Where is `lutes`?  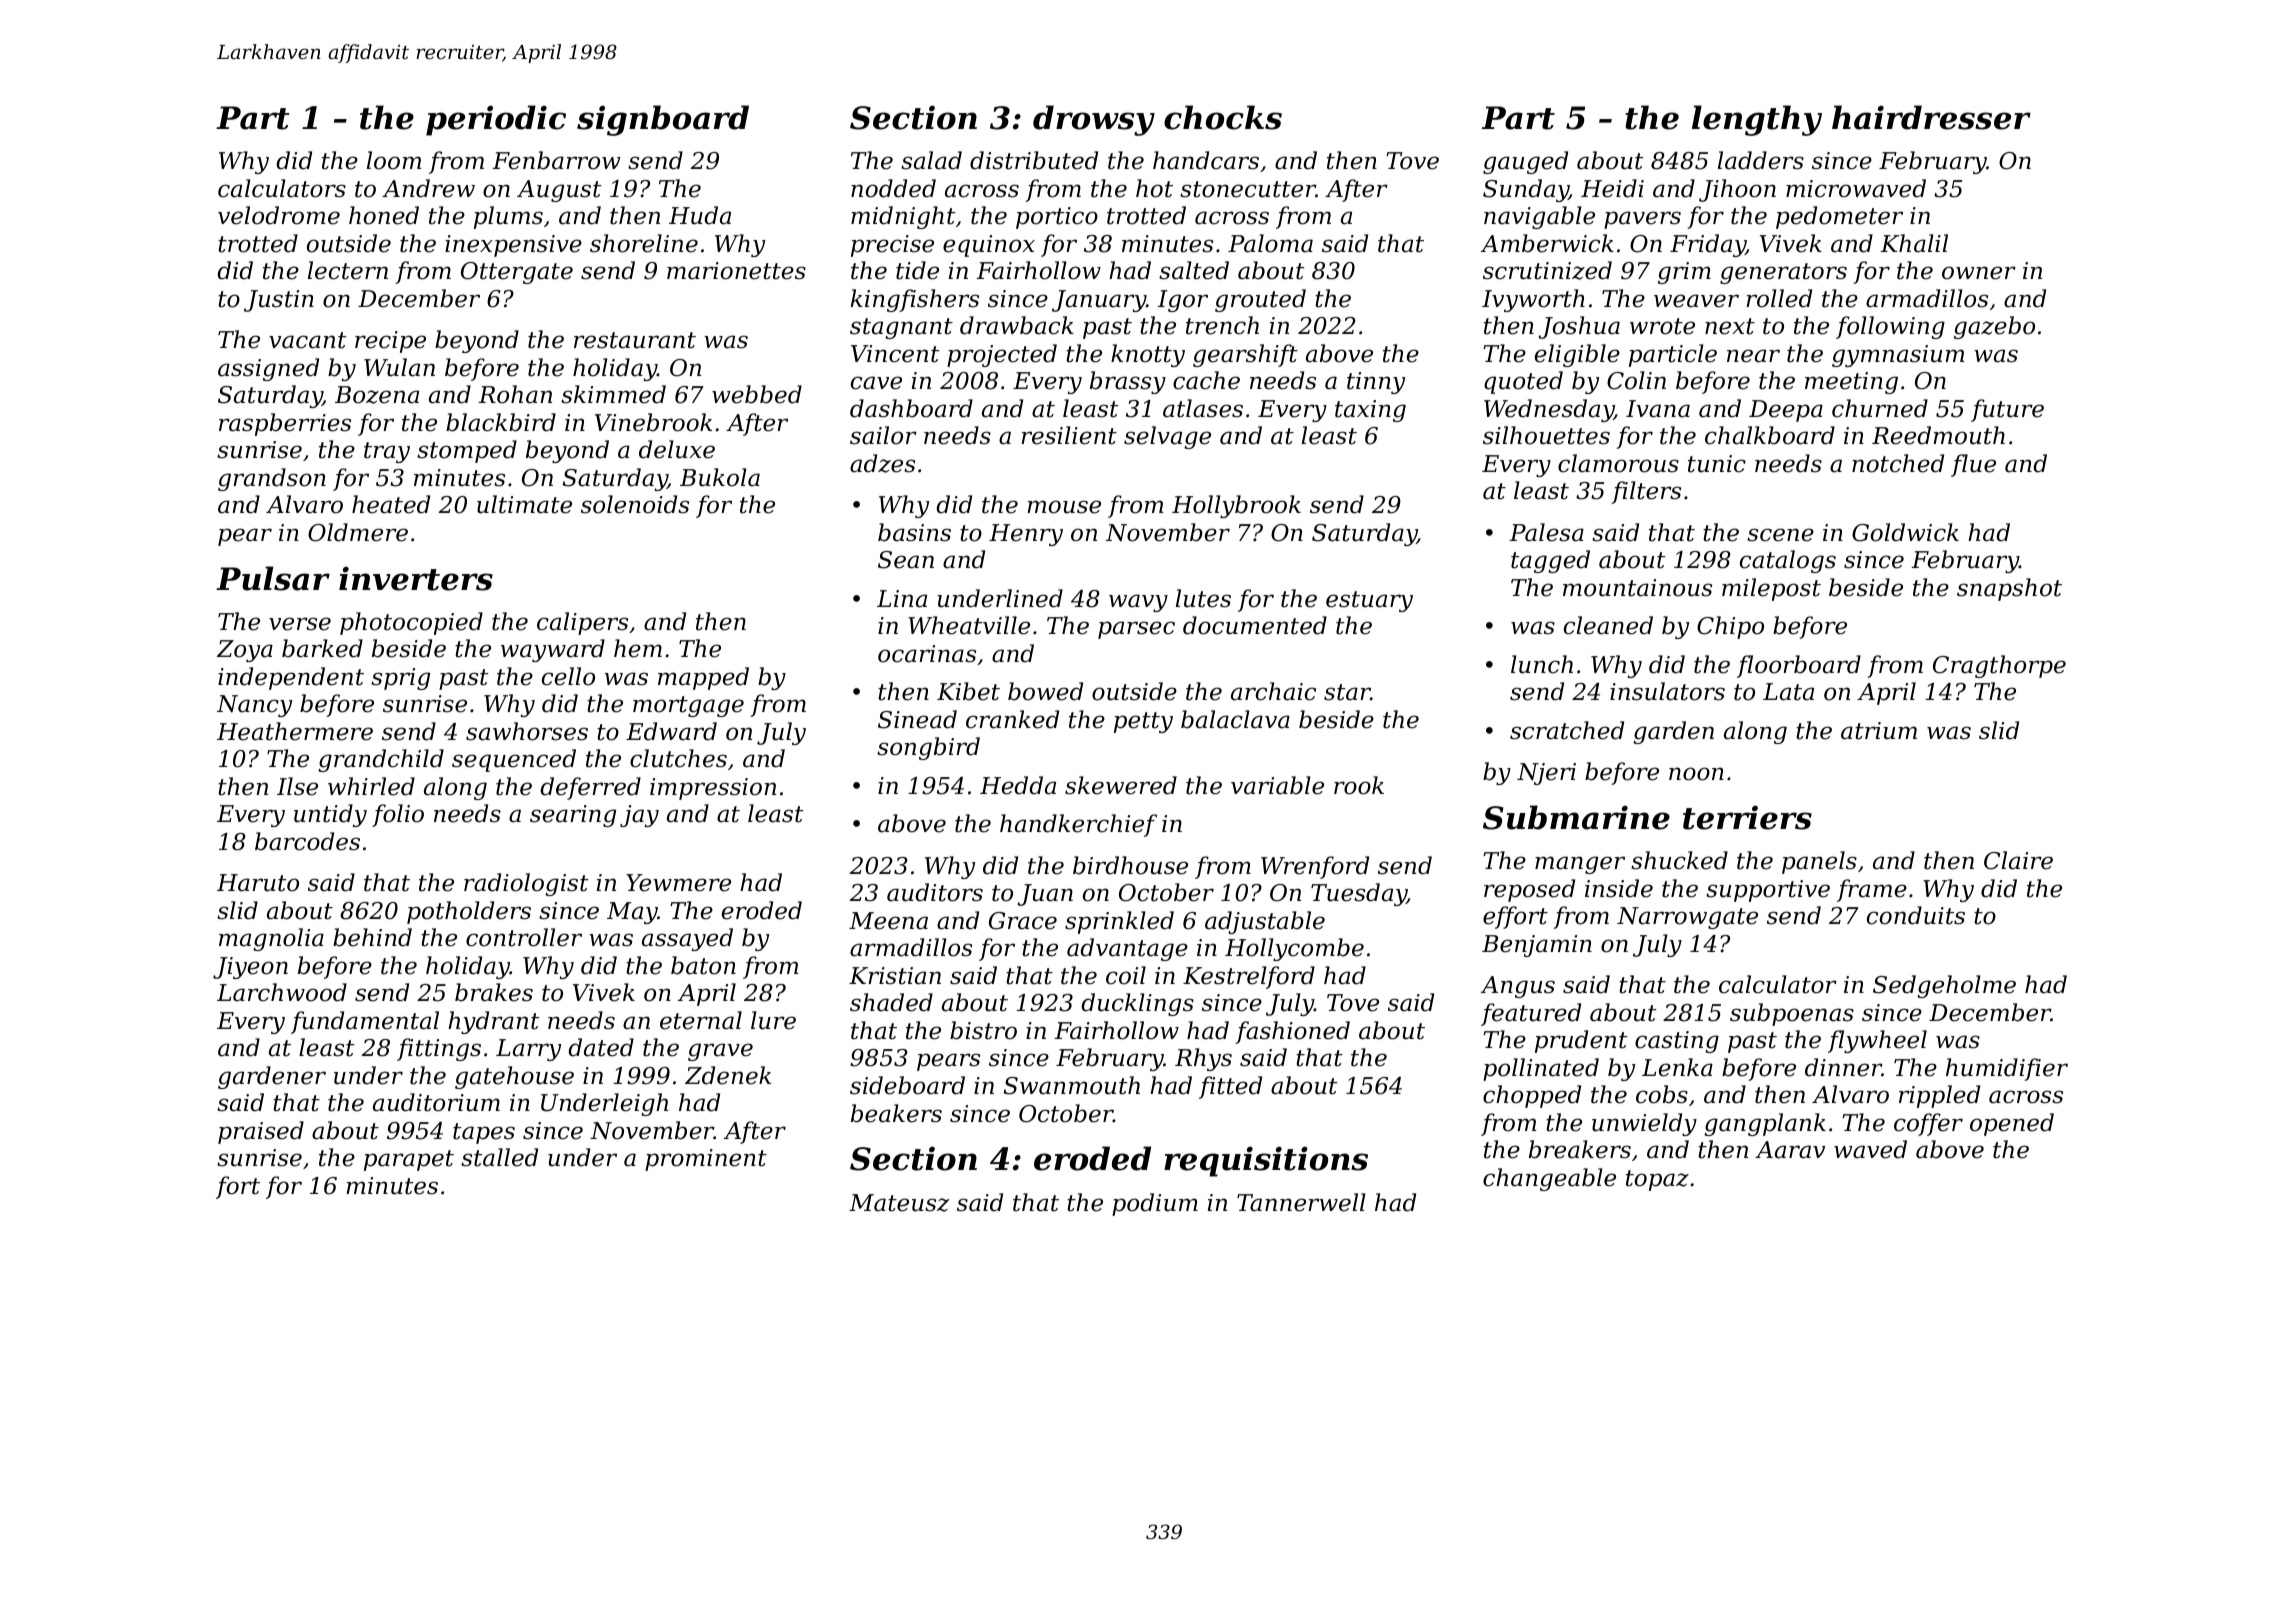 lutes is located at coordinates (1203, 598).
